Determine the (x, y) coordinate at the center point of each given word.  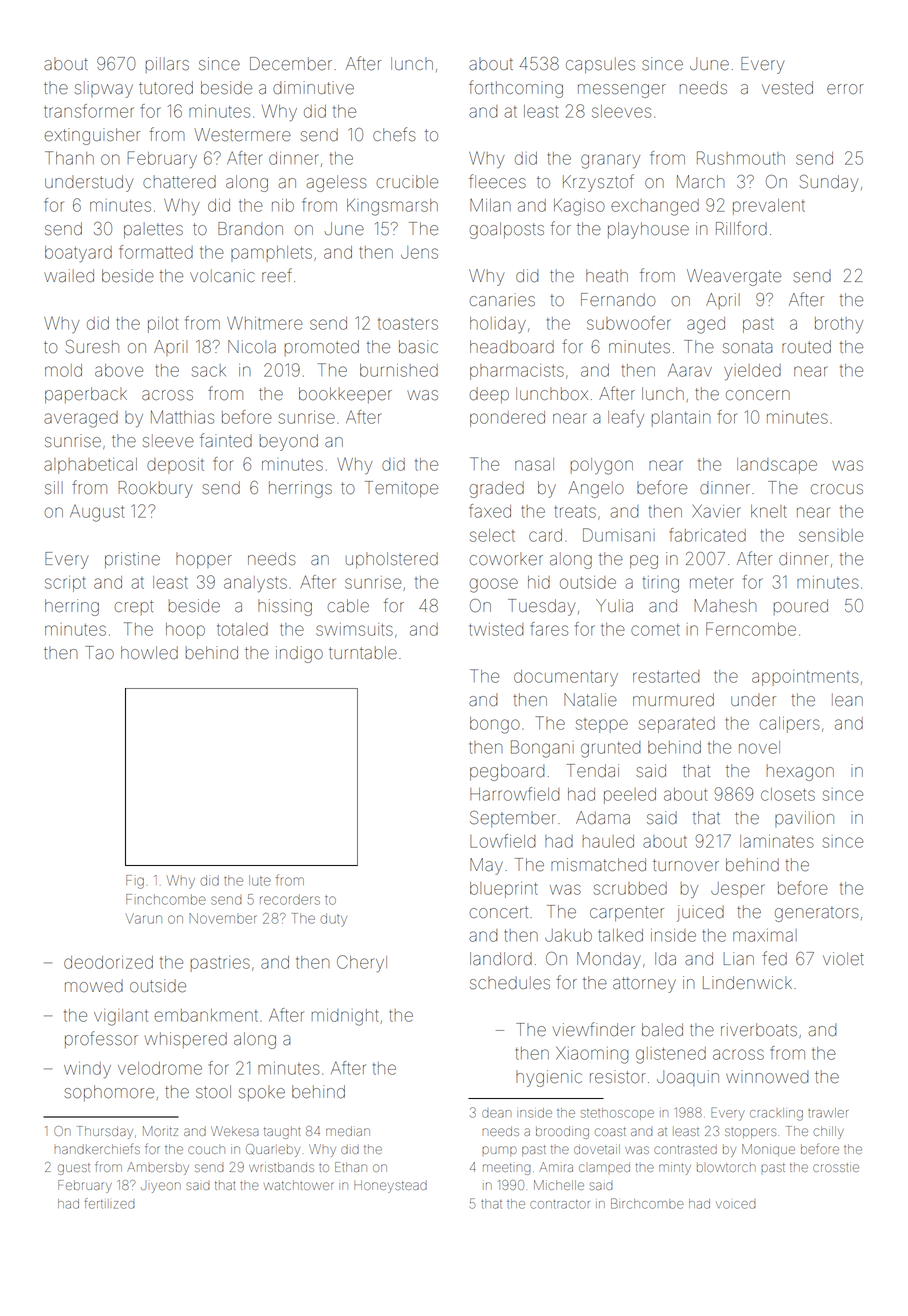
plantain (681, 419)
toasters (408, 324)
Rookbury (155, 489)
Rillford (741, 228)
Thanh (69, 158)
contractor (560, 1204)
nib (283, 205)
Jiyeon (161, 1187)
